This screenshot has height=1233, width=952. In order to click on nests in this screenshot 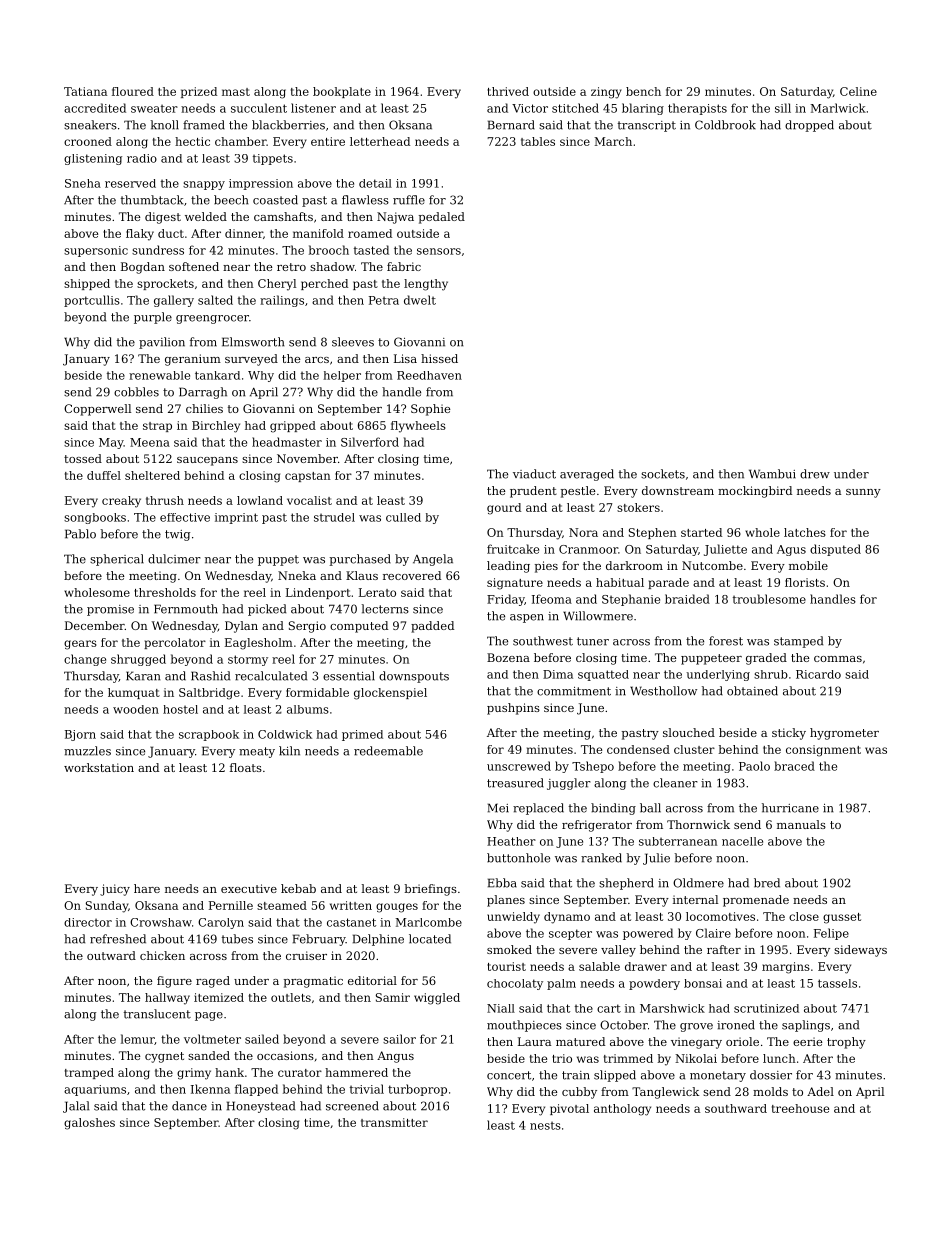, I will do `click(545, 1126)`.
